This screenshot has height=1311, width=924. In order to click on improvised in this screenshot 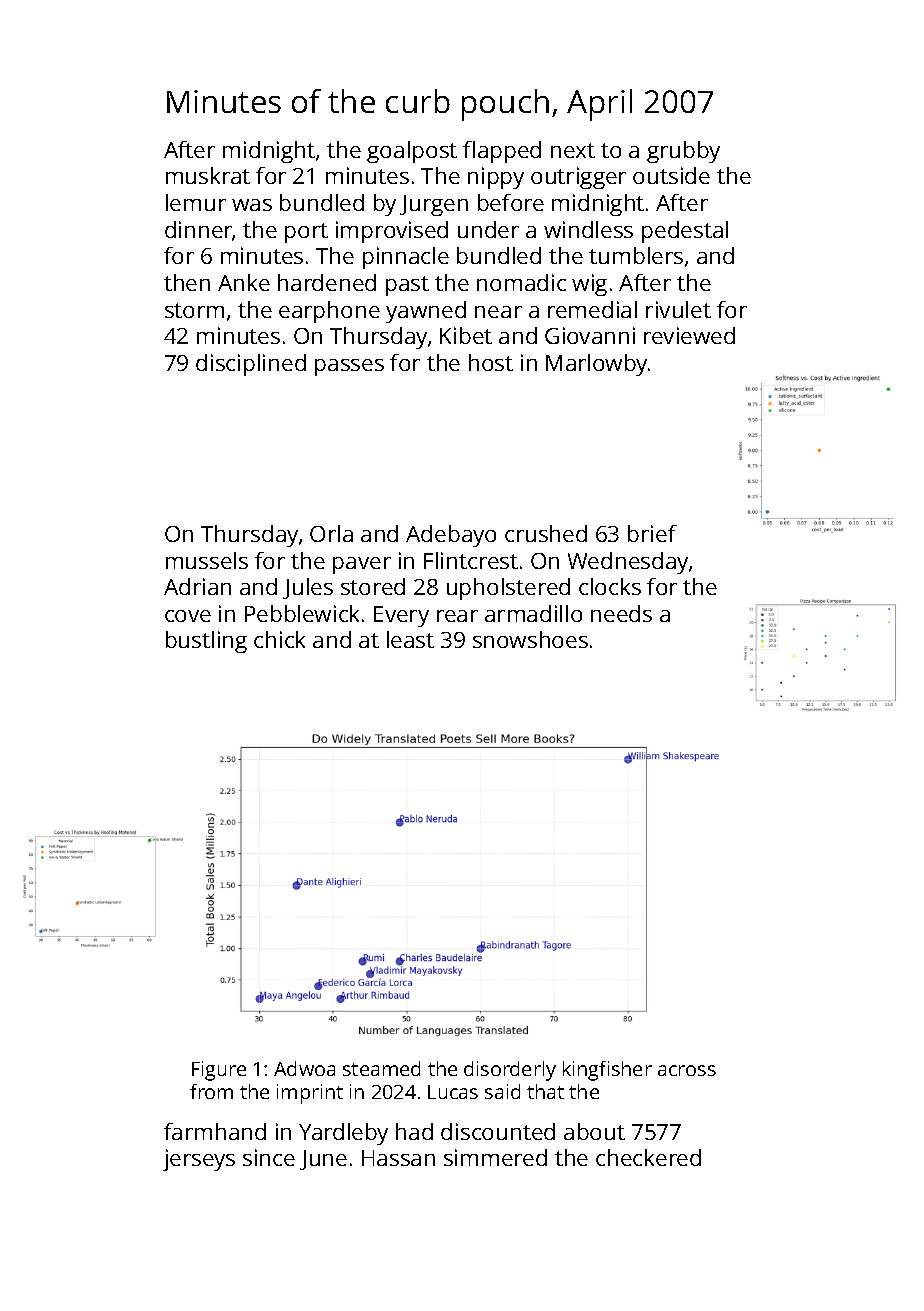, I will do `click(392, 232)`.
